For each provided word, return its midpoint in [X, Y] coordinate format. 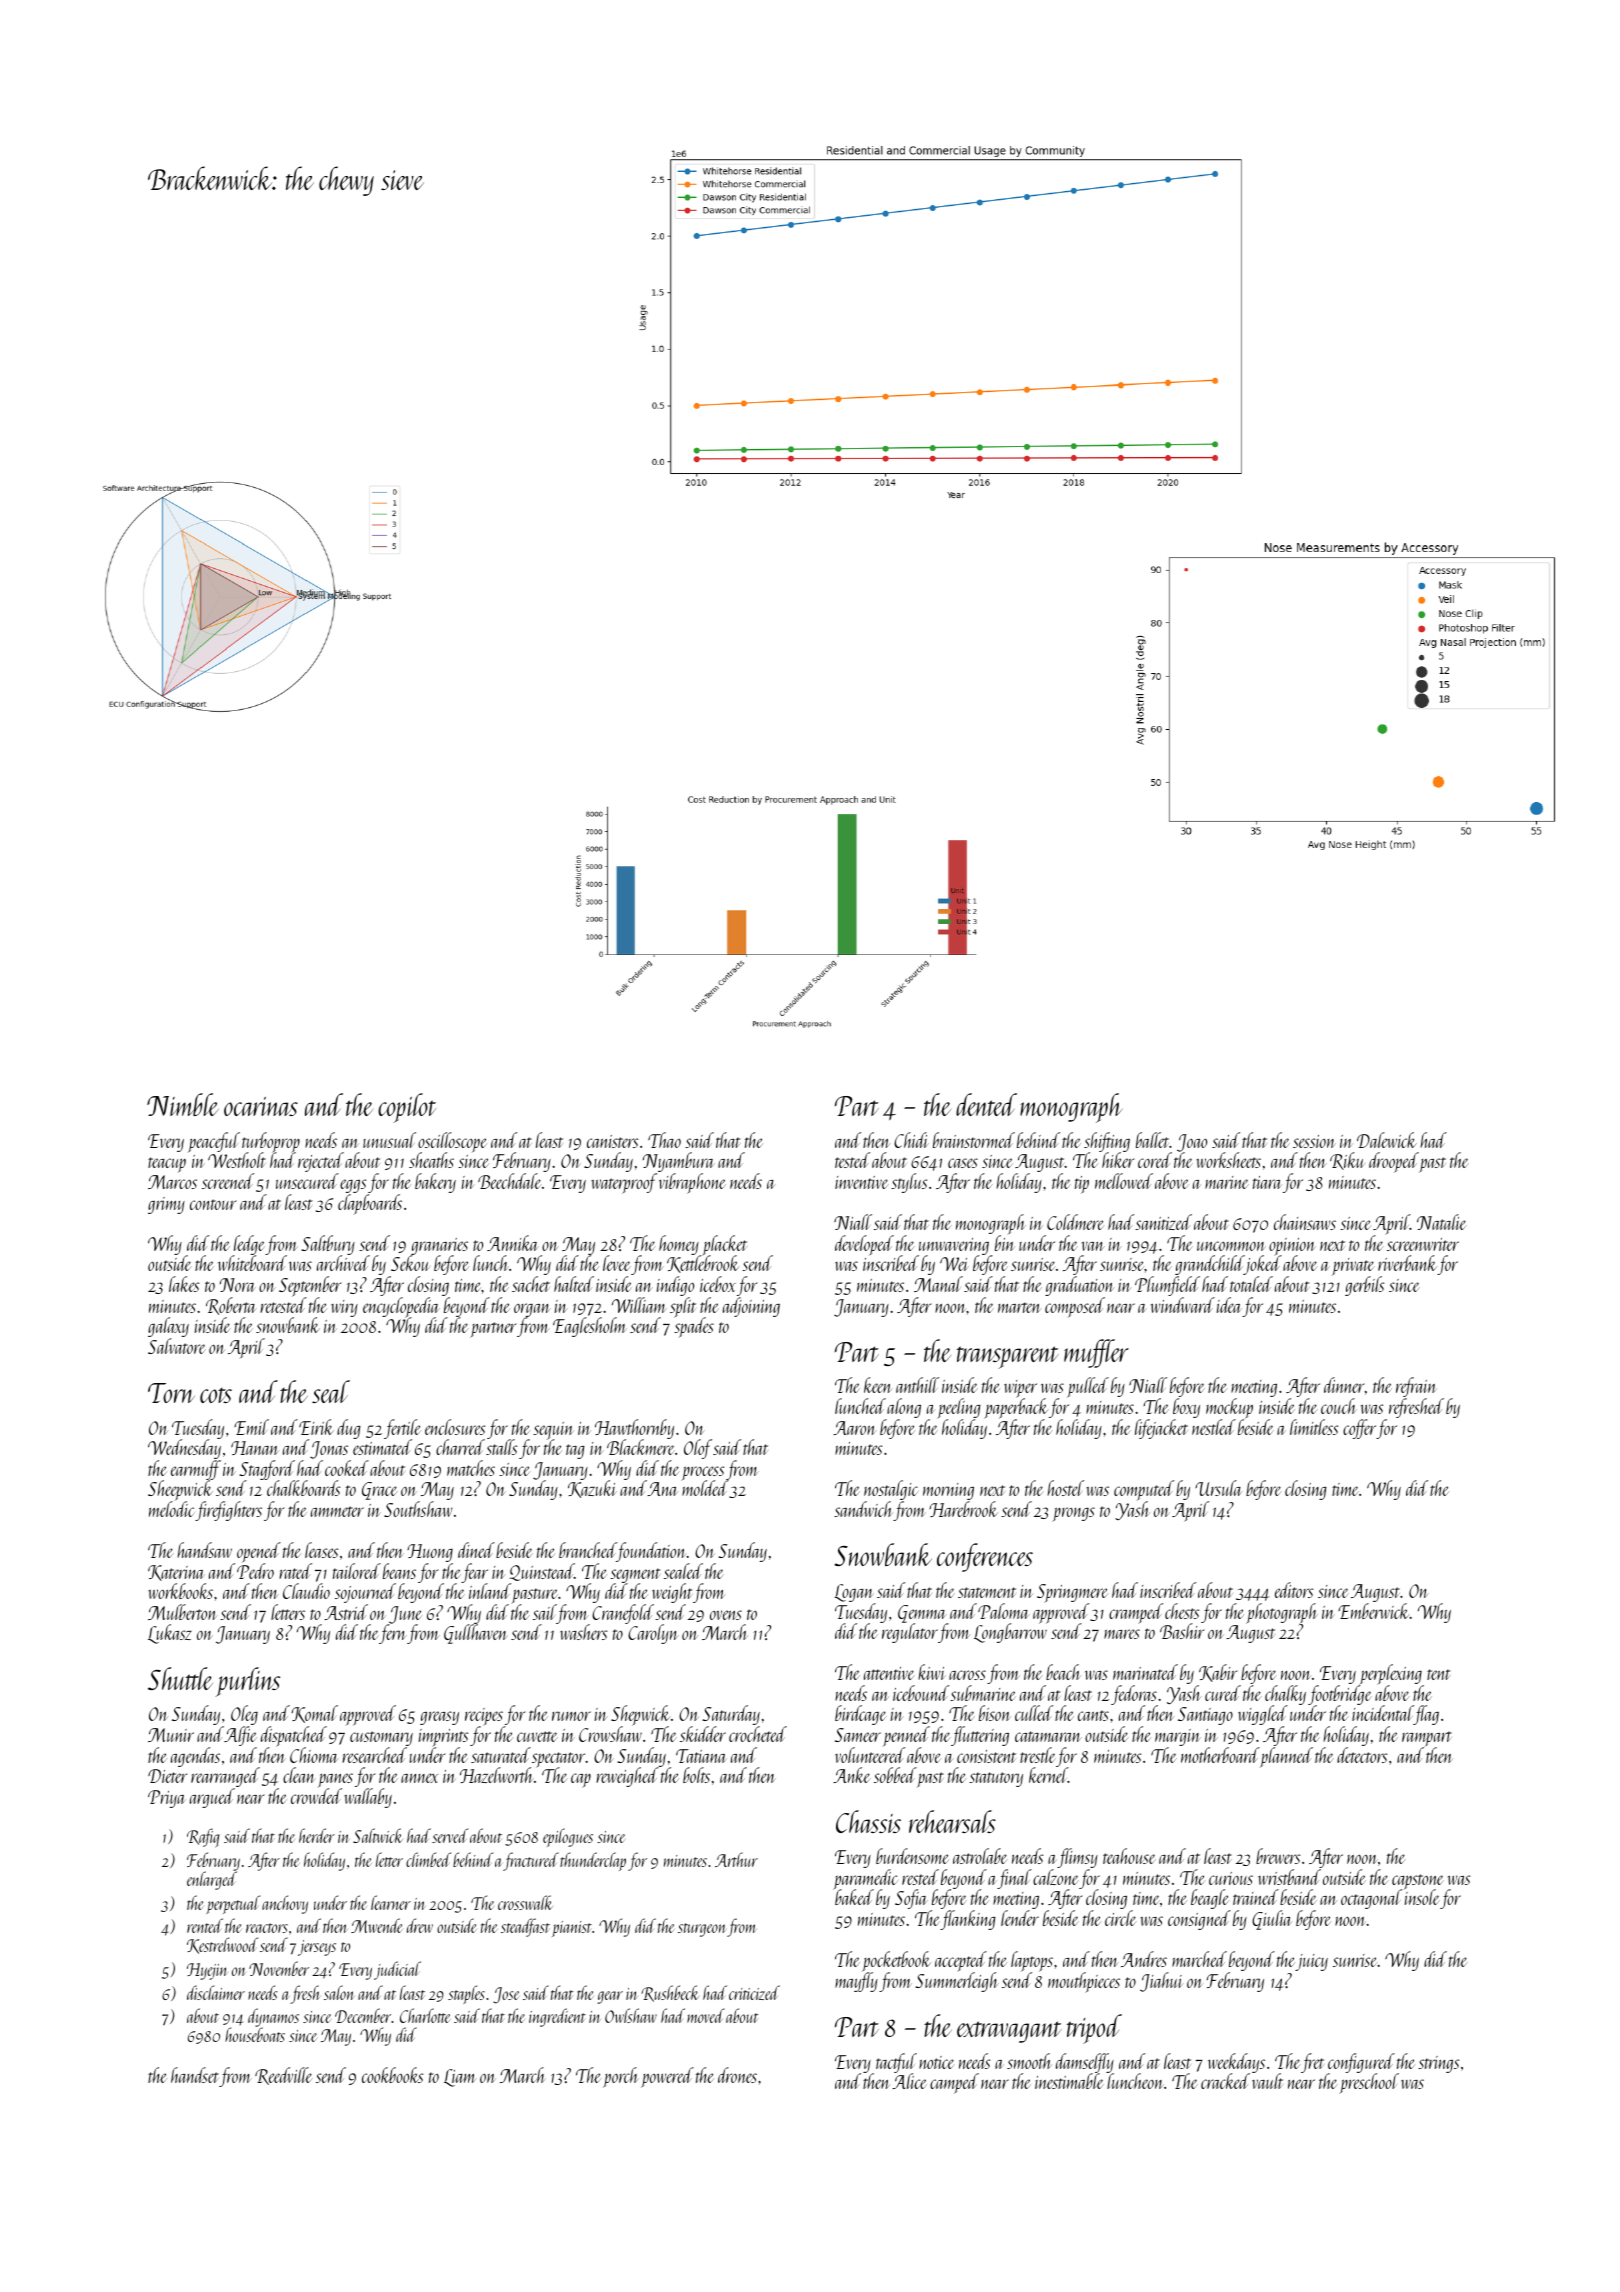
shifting [1107, 1142]
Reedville [283, 2076]
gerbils [1364, 1286]
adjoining [751, 1307]
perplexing [1391, 1675]
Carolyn [653, 1634]
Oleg [244, 1715]
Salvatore [177, 1346]
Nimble [183, 1104]
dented [986, 1104]
